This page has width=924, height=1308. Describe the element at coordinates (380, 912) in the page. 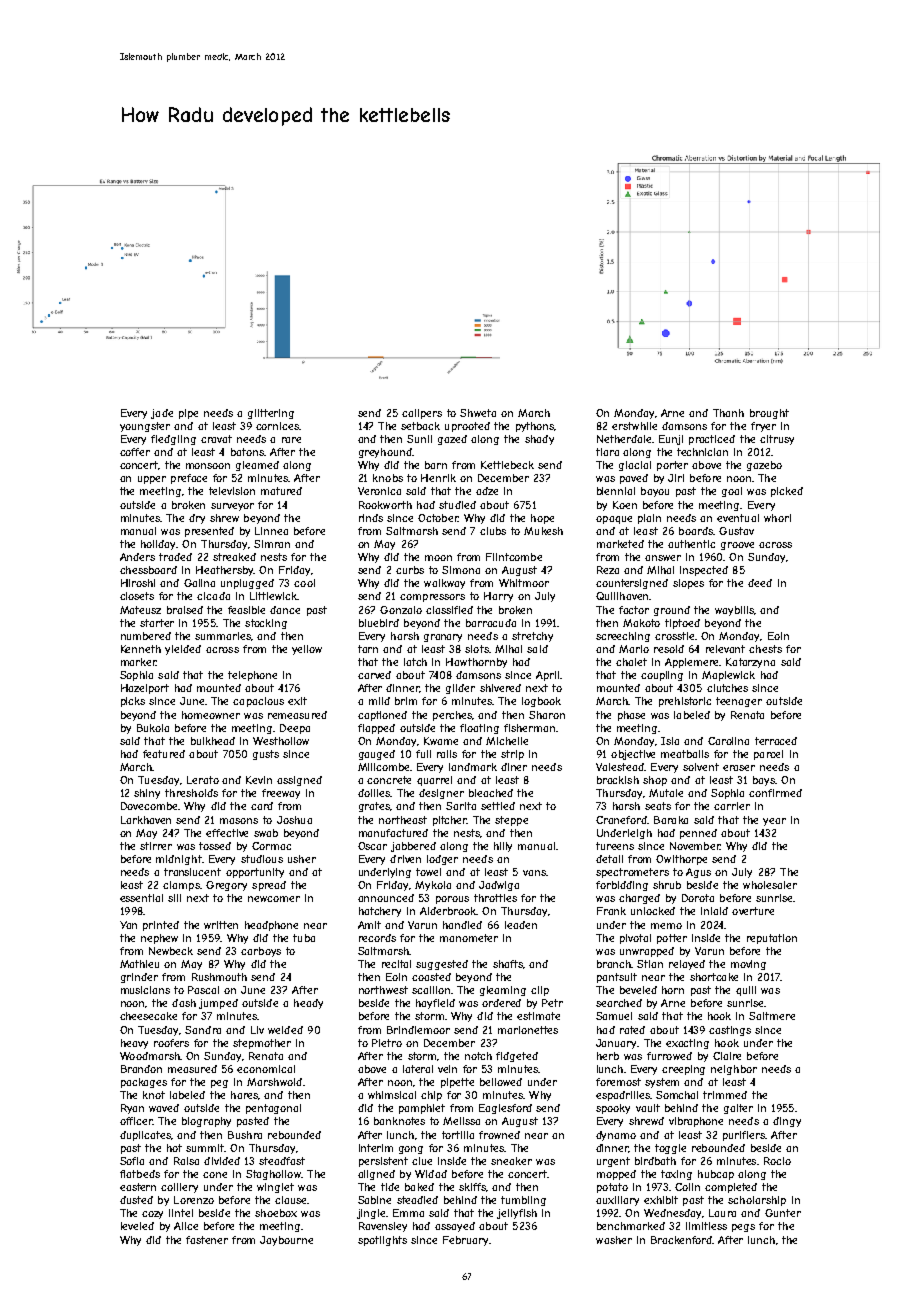

I see `hatchery` at that location.
